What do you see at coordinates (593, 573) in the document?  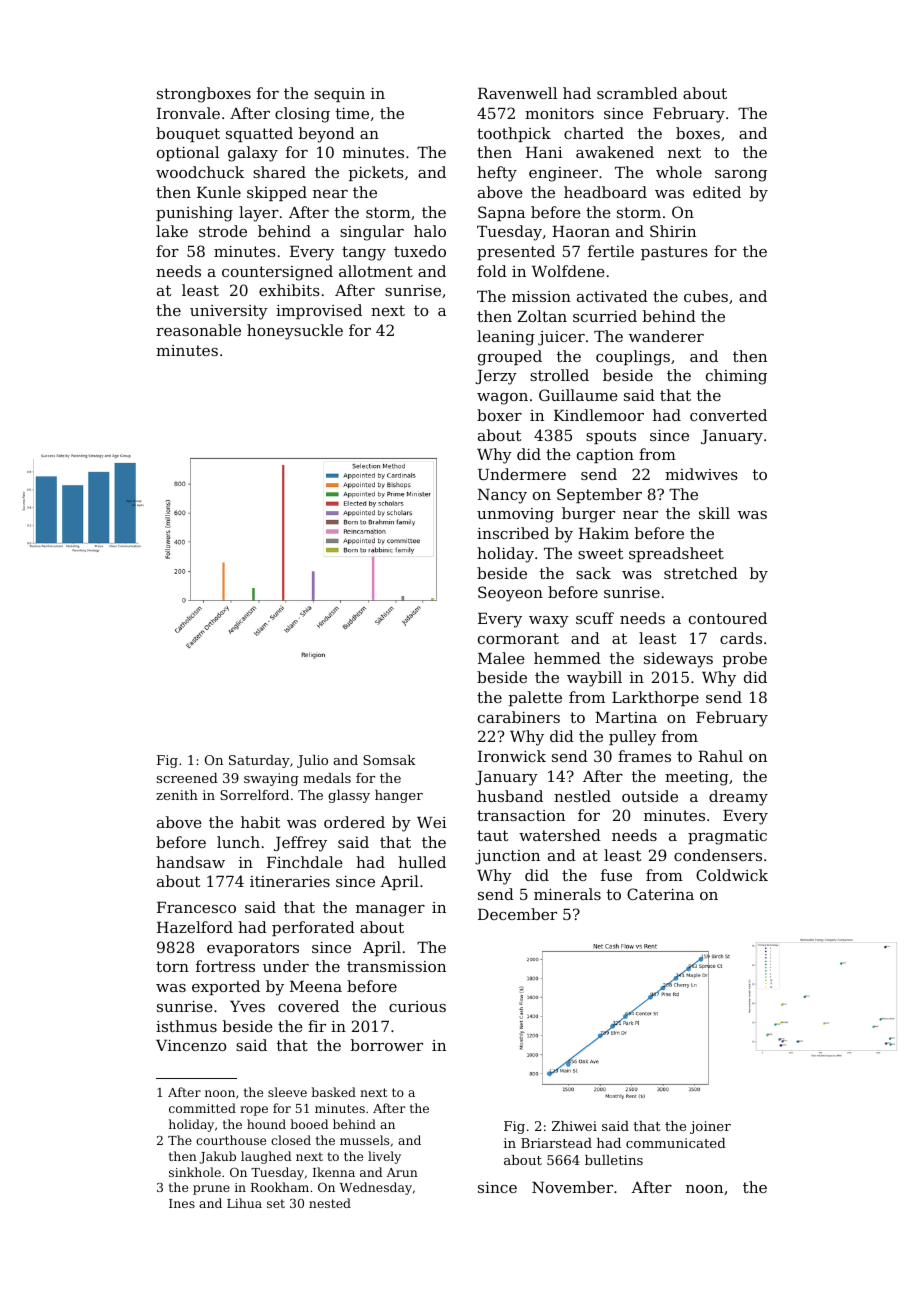 I see `sack` at bounding box center [593, 573].
